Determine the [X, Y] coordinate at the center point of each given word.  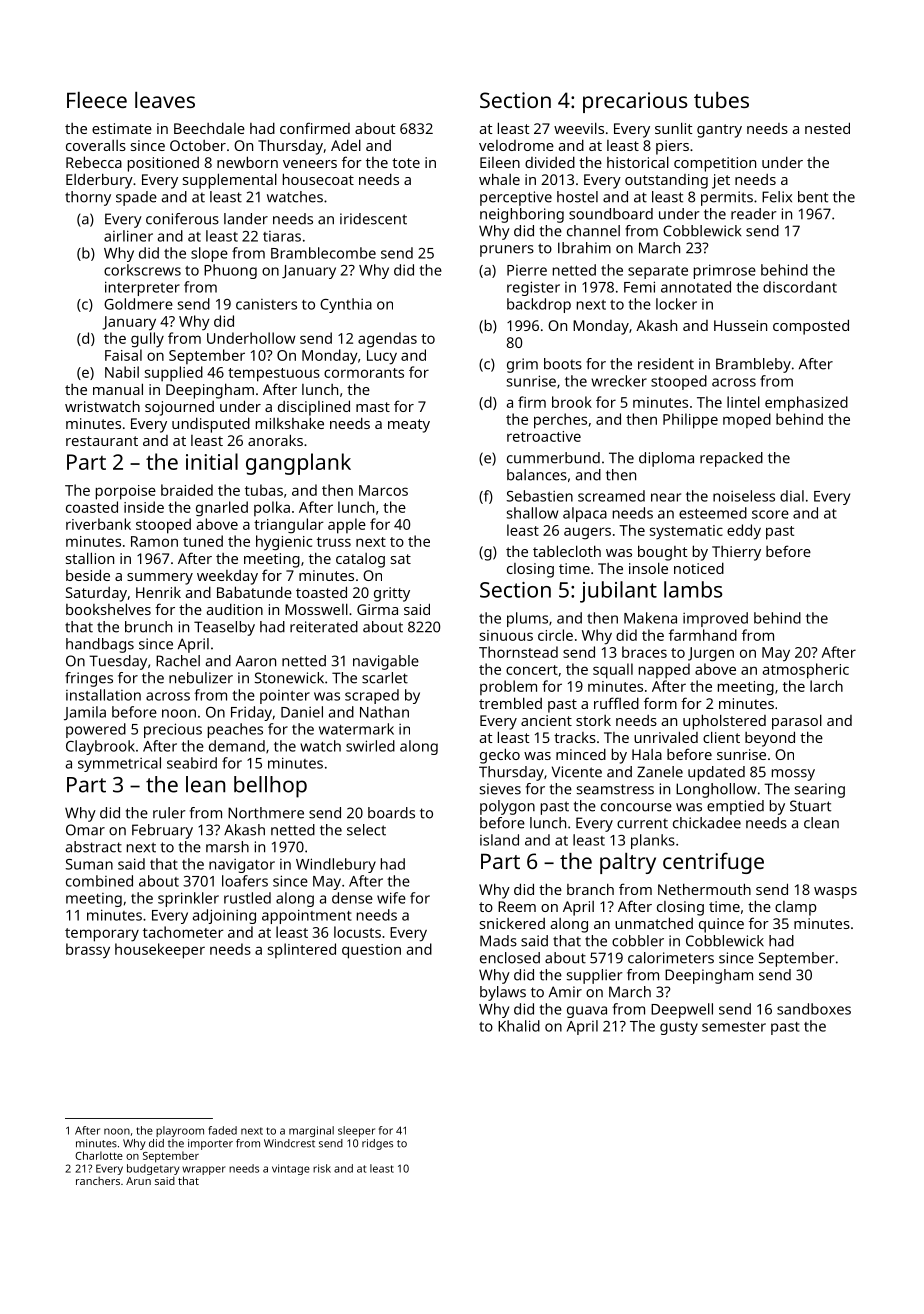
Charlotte [99, 1155]
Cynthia [346, 305]
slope [209, 254]
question [371, 951]
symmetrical [119, 764]
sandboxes [814, 1009]
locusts [357, 932]
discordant [800, 287]
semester [734, 1027]
